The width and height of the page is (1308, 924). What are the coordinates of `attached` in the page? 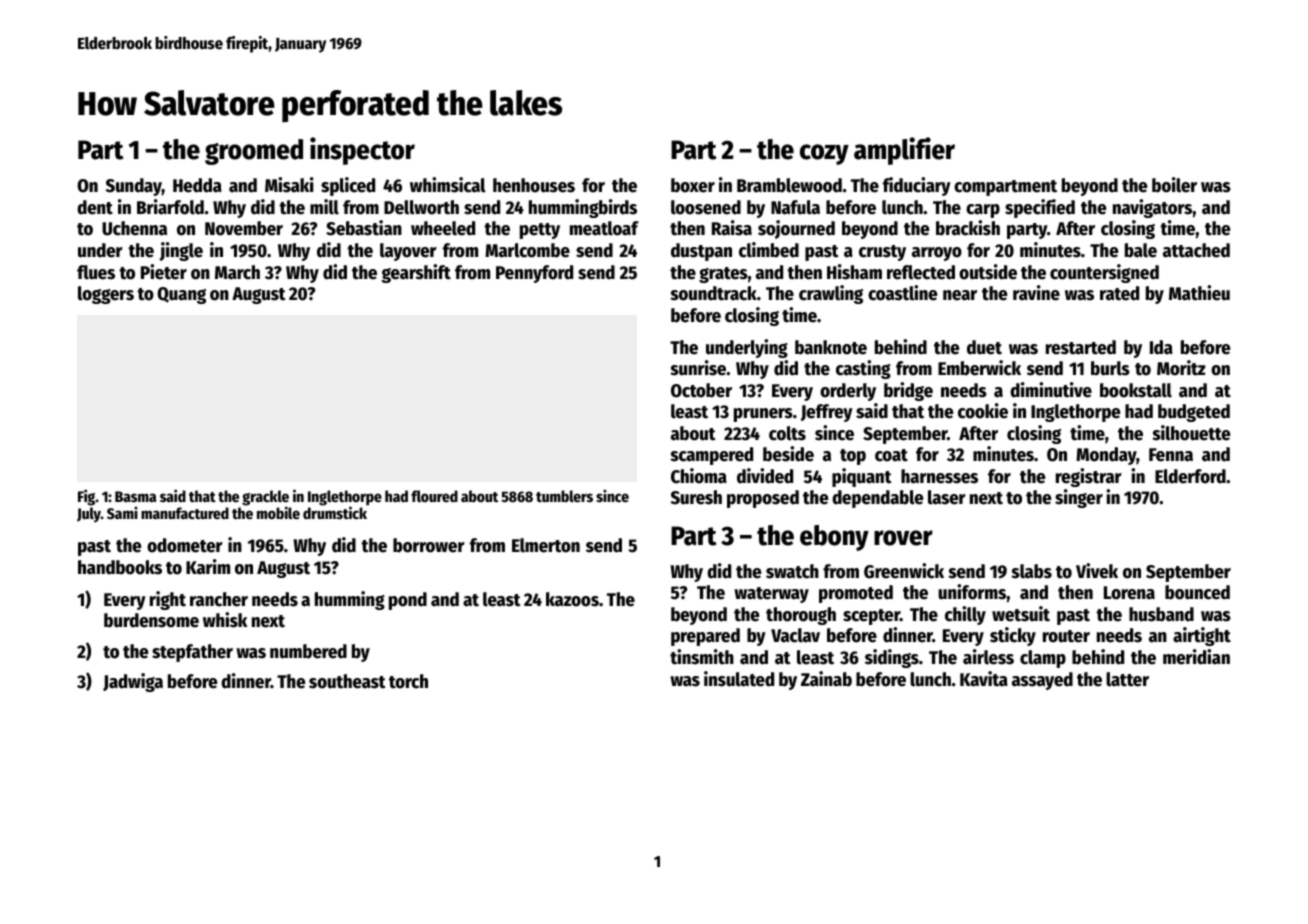 It's located at (1196, 250).
